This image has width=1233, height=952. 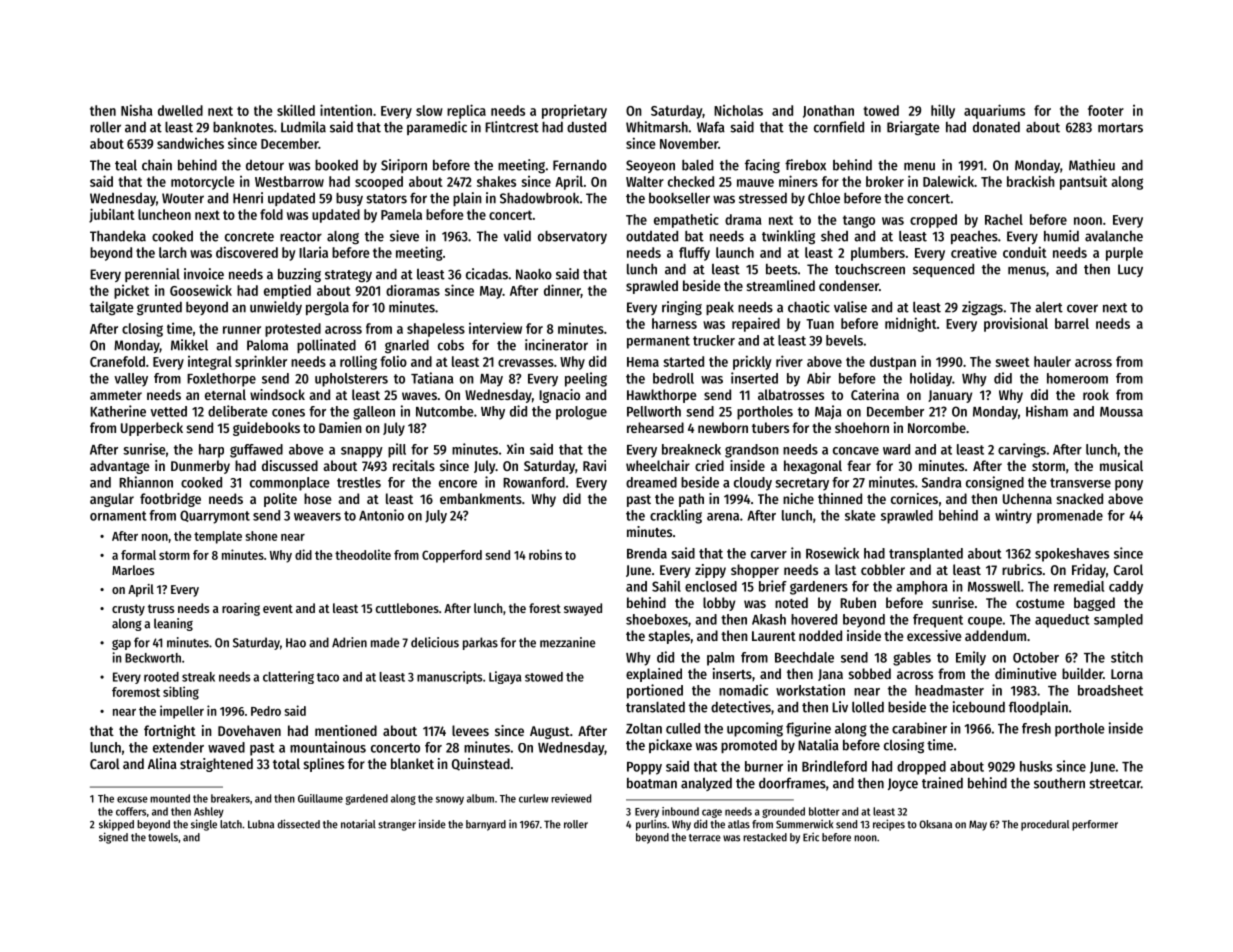 I want to click on dusted, so click(x=586, y=127).
